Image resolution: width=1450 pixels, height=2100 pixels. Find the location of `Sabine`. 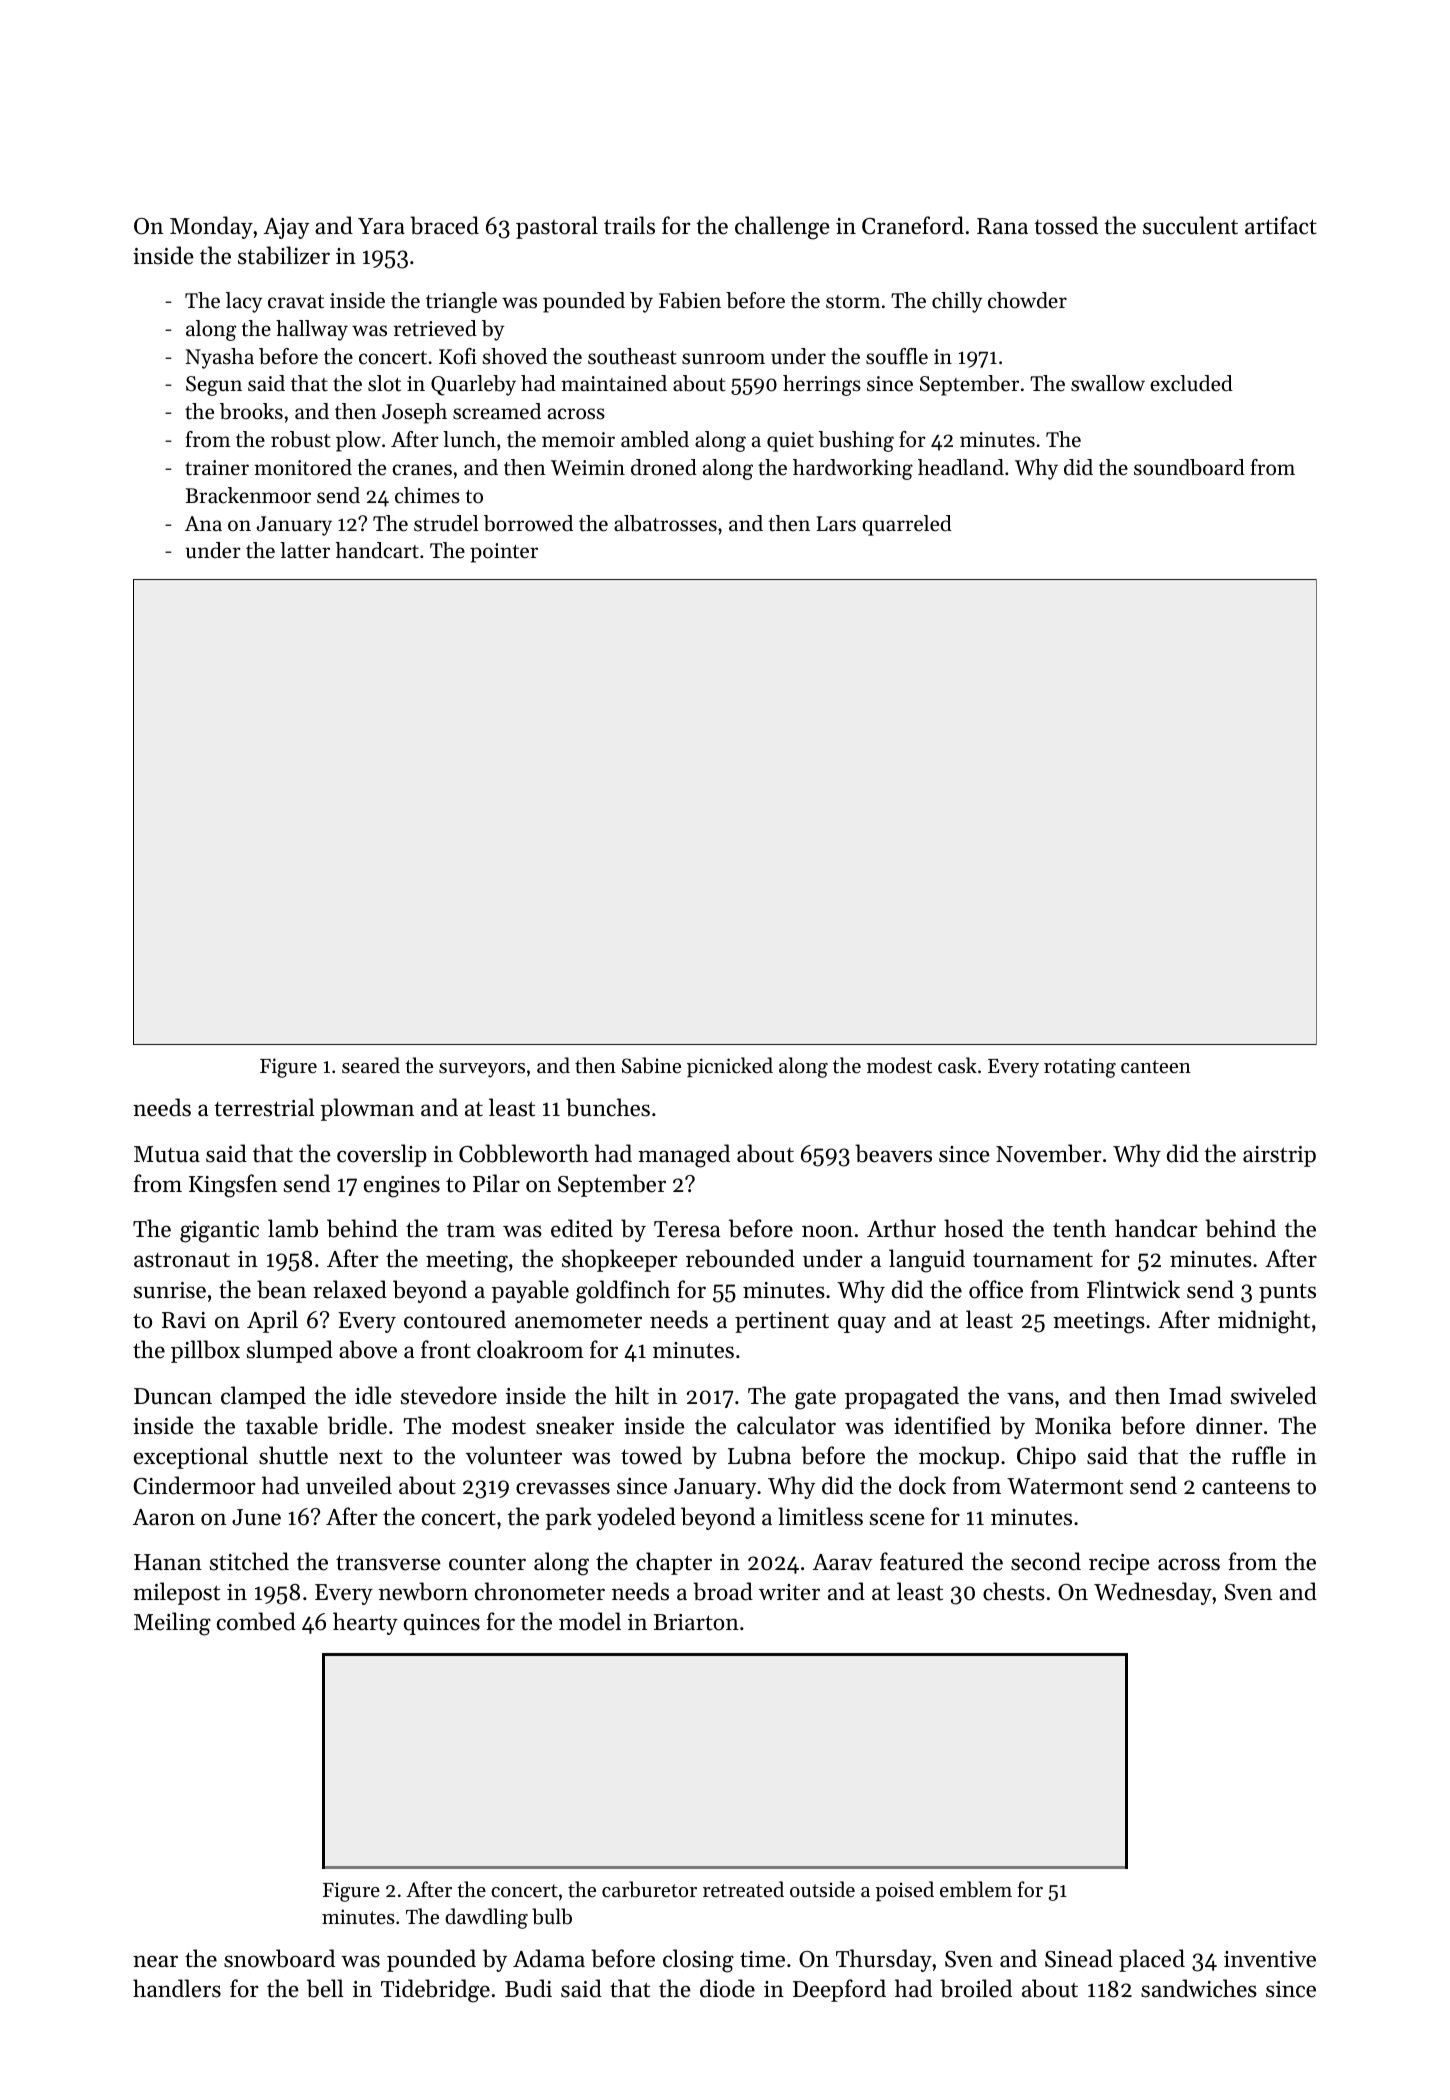

Sabine is located at coordinates (651, 1065).
